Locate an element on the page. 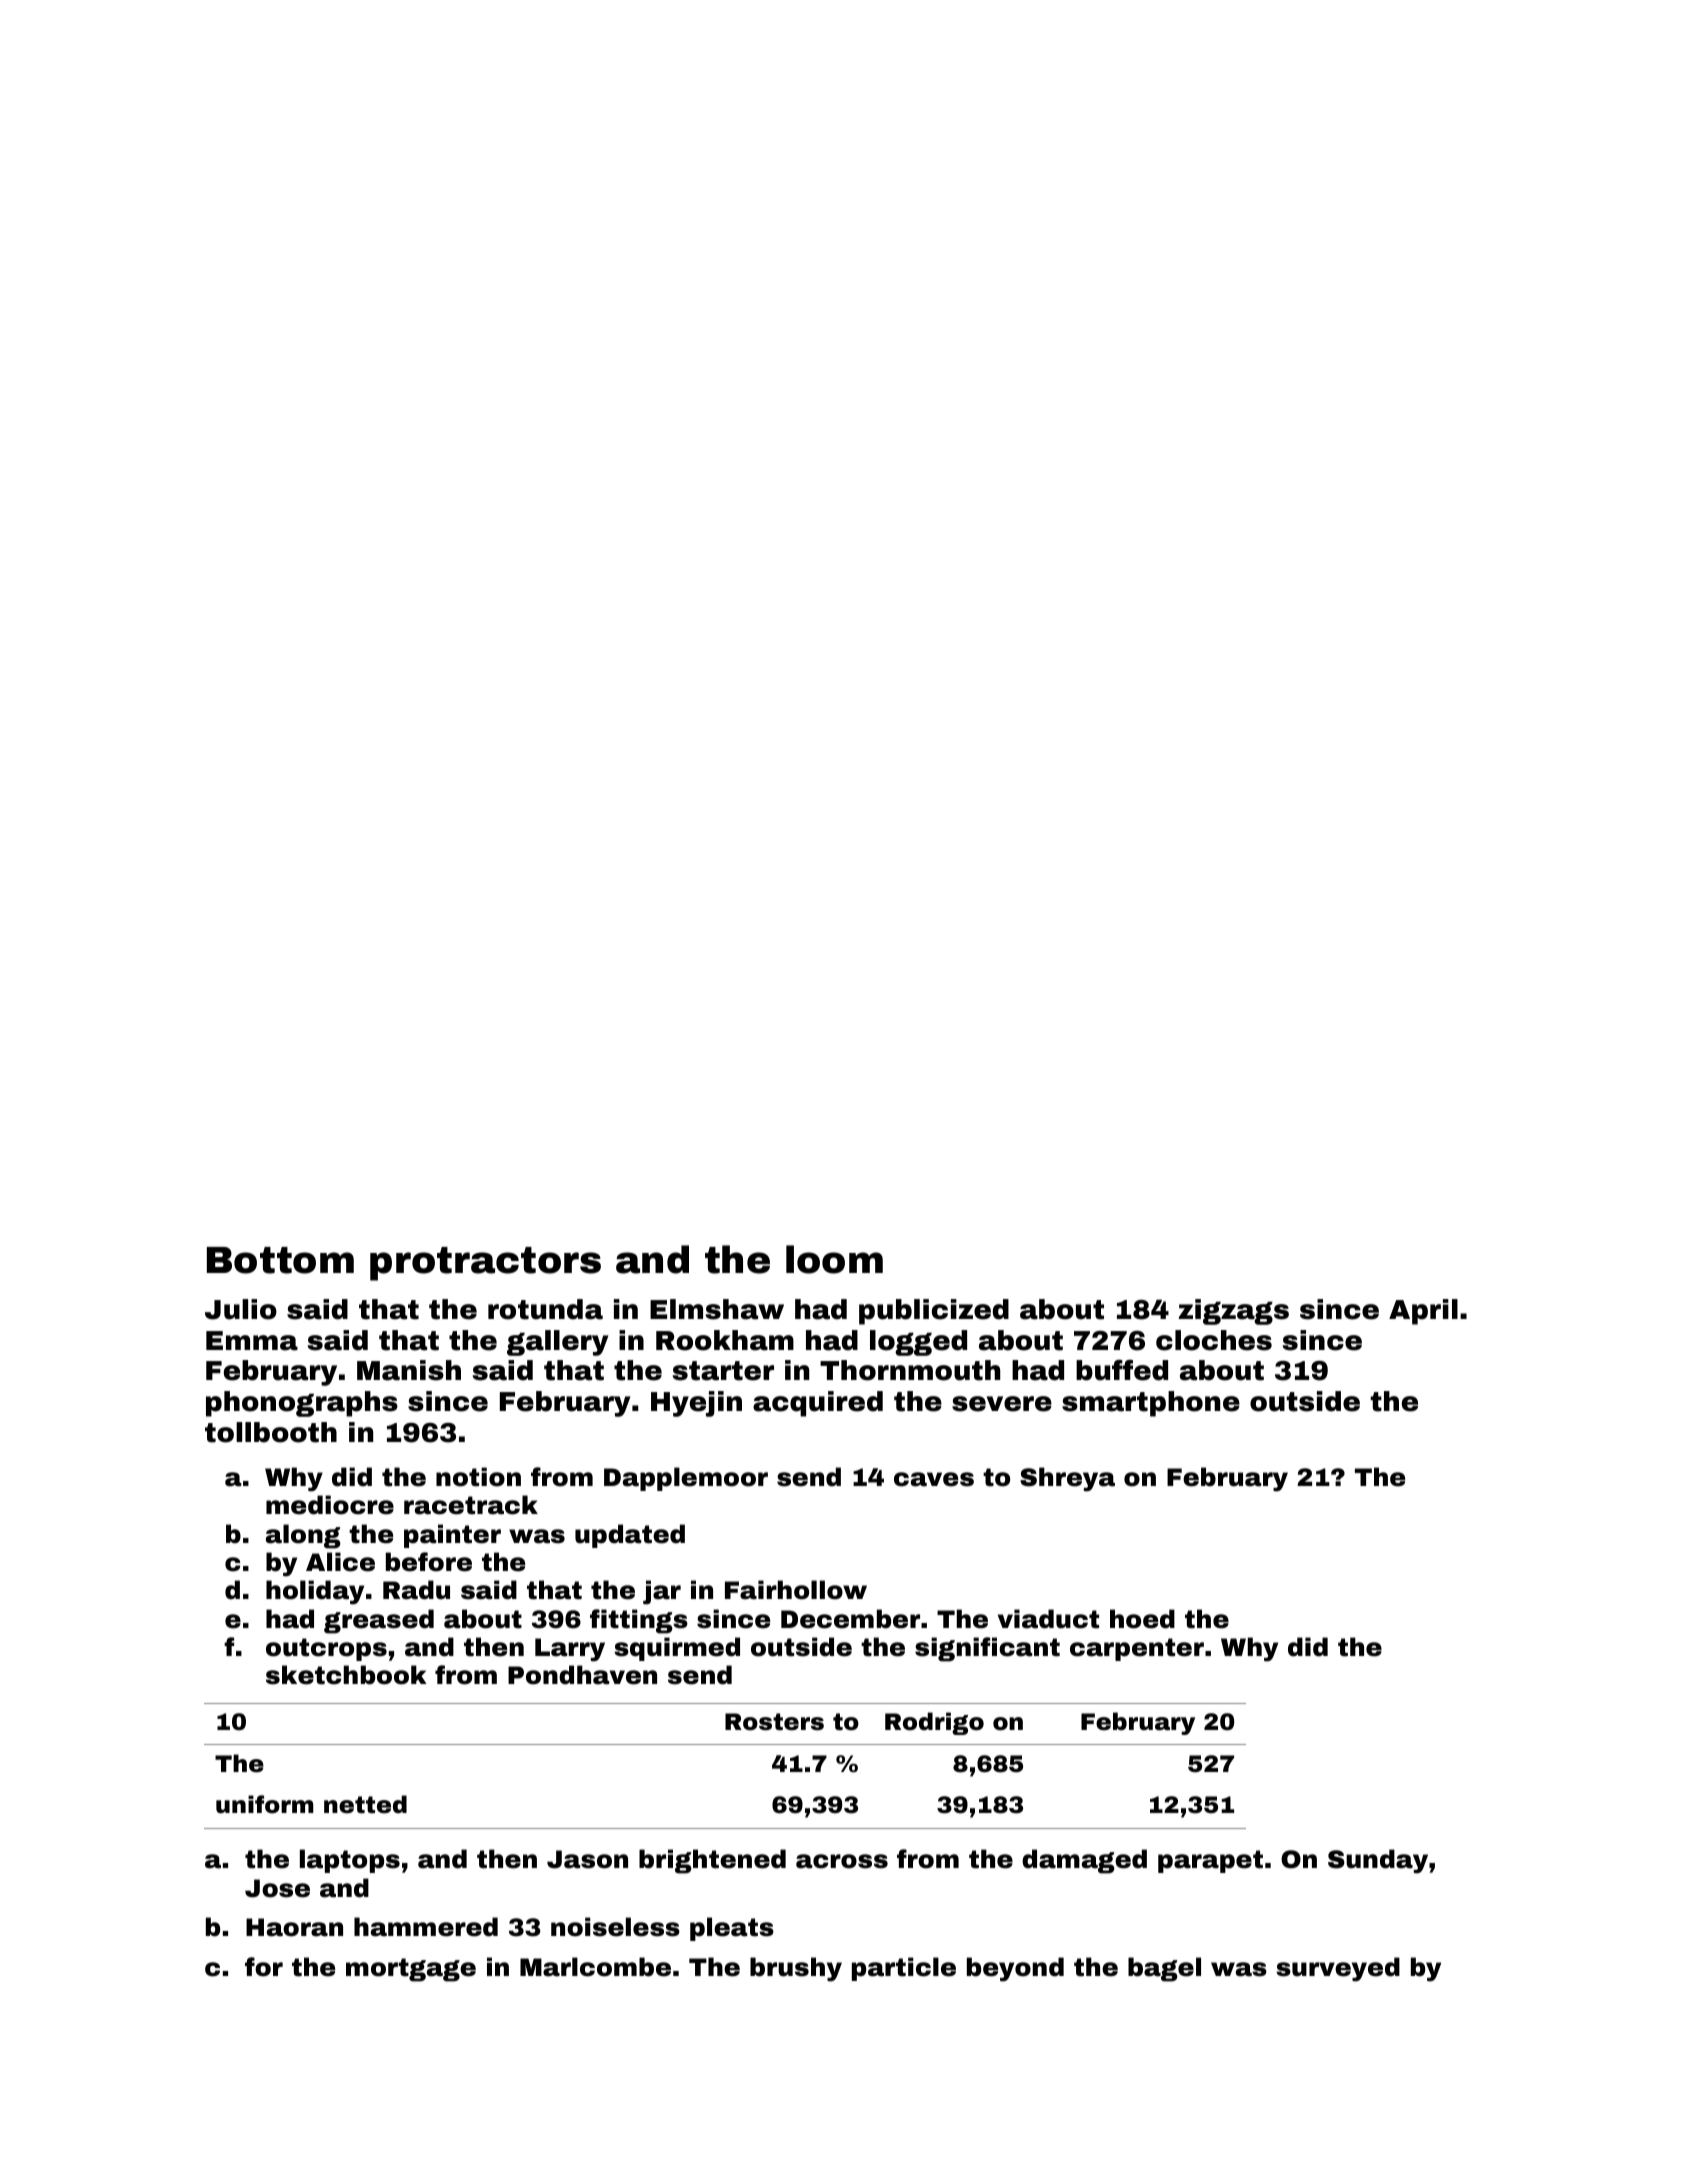 This image has width=1683, height=2178. surveyed is located at coordinates (1338, 1969).
